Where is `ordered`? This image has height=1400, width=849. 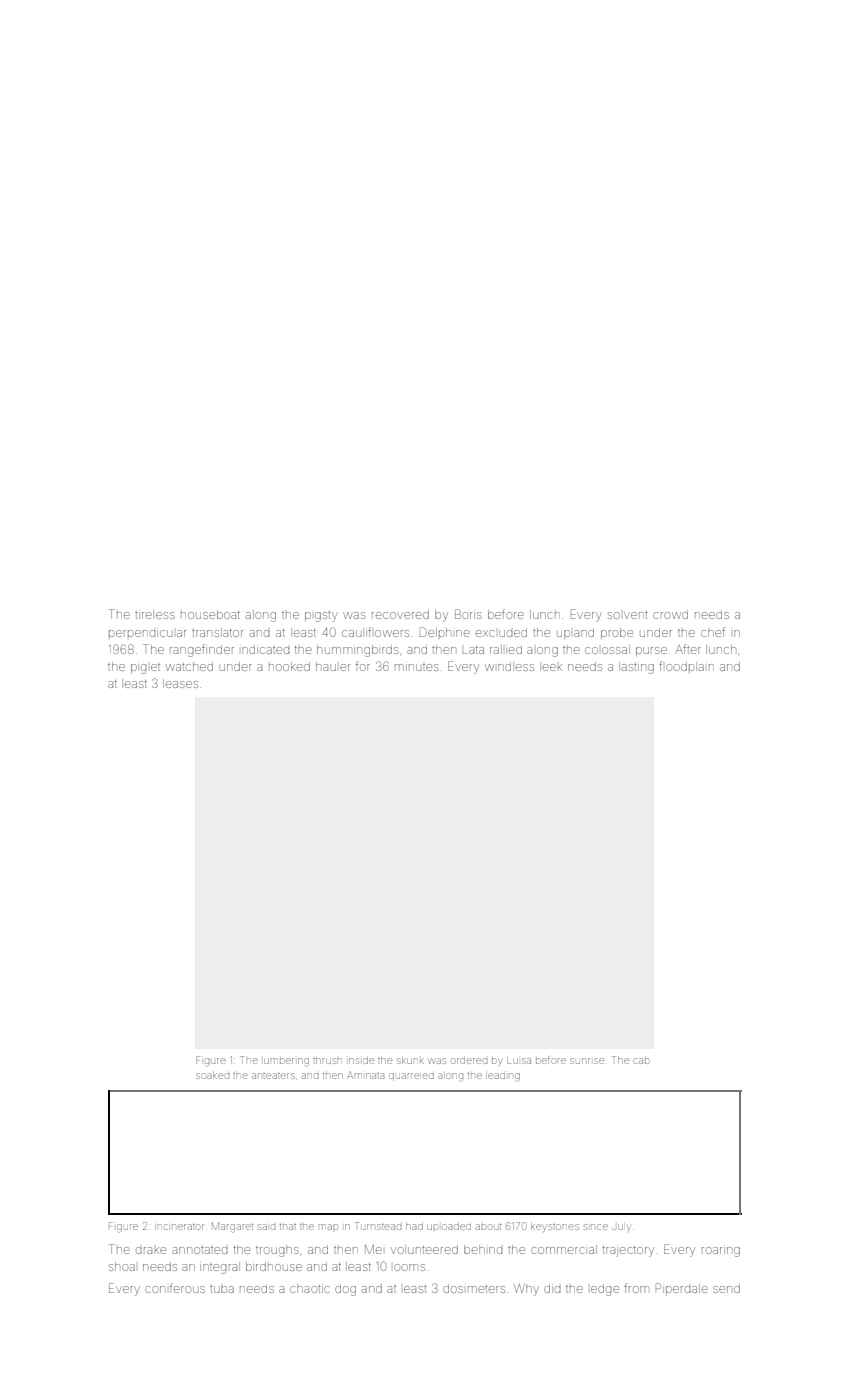
ordered is located at coordinates (469, 1061).
